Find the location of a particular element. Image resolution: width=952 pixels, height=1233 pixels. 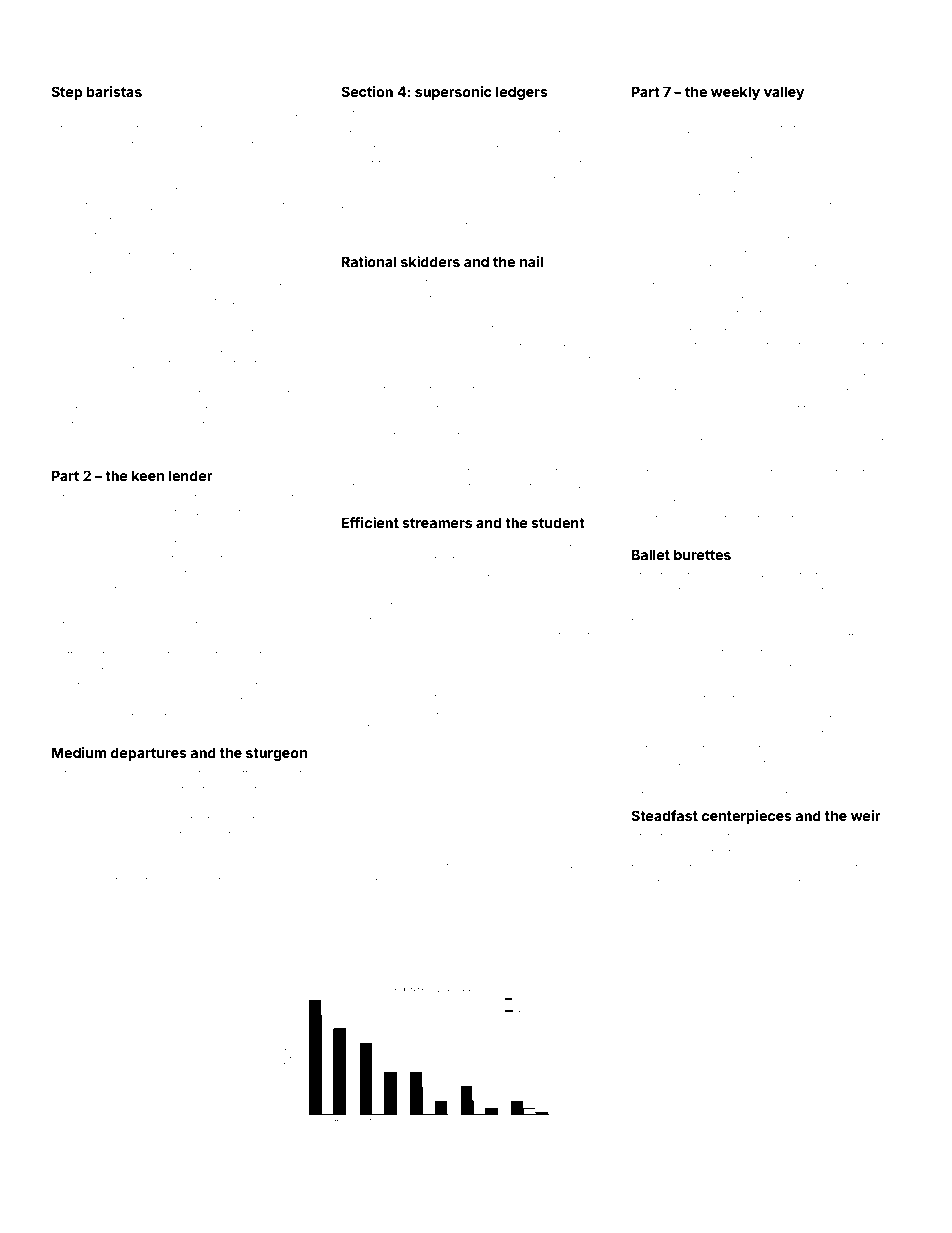

switch is located at coordinates (797, 882).
